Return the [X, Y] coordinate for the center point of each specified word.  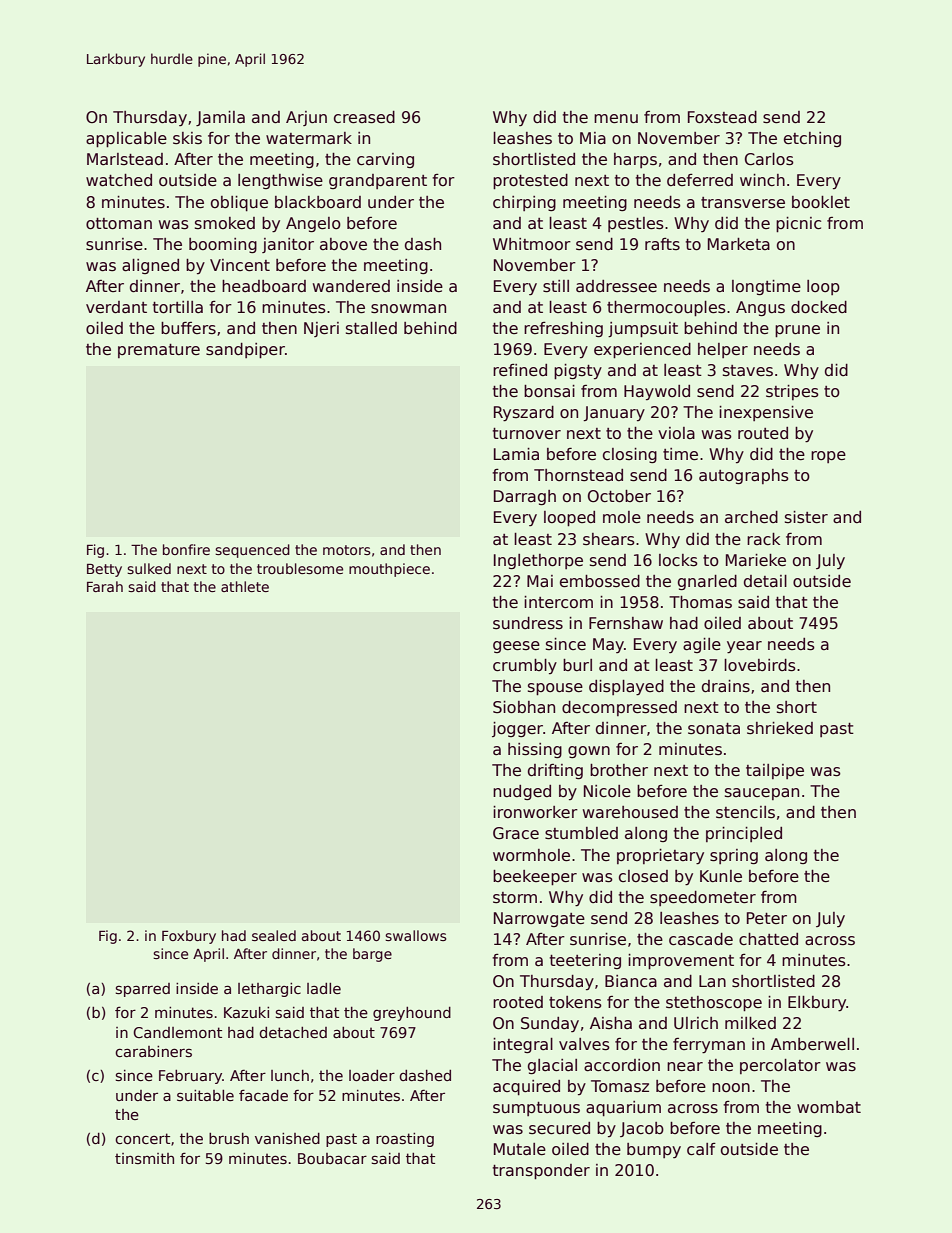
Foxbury [189, 937]
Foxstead [722, 117]
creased [364, 117]
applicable [126, 139]
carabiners [153, 1051]
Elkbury [817, 1004]
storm [515, 898]
